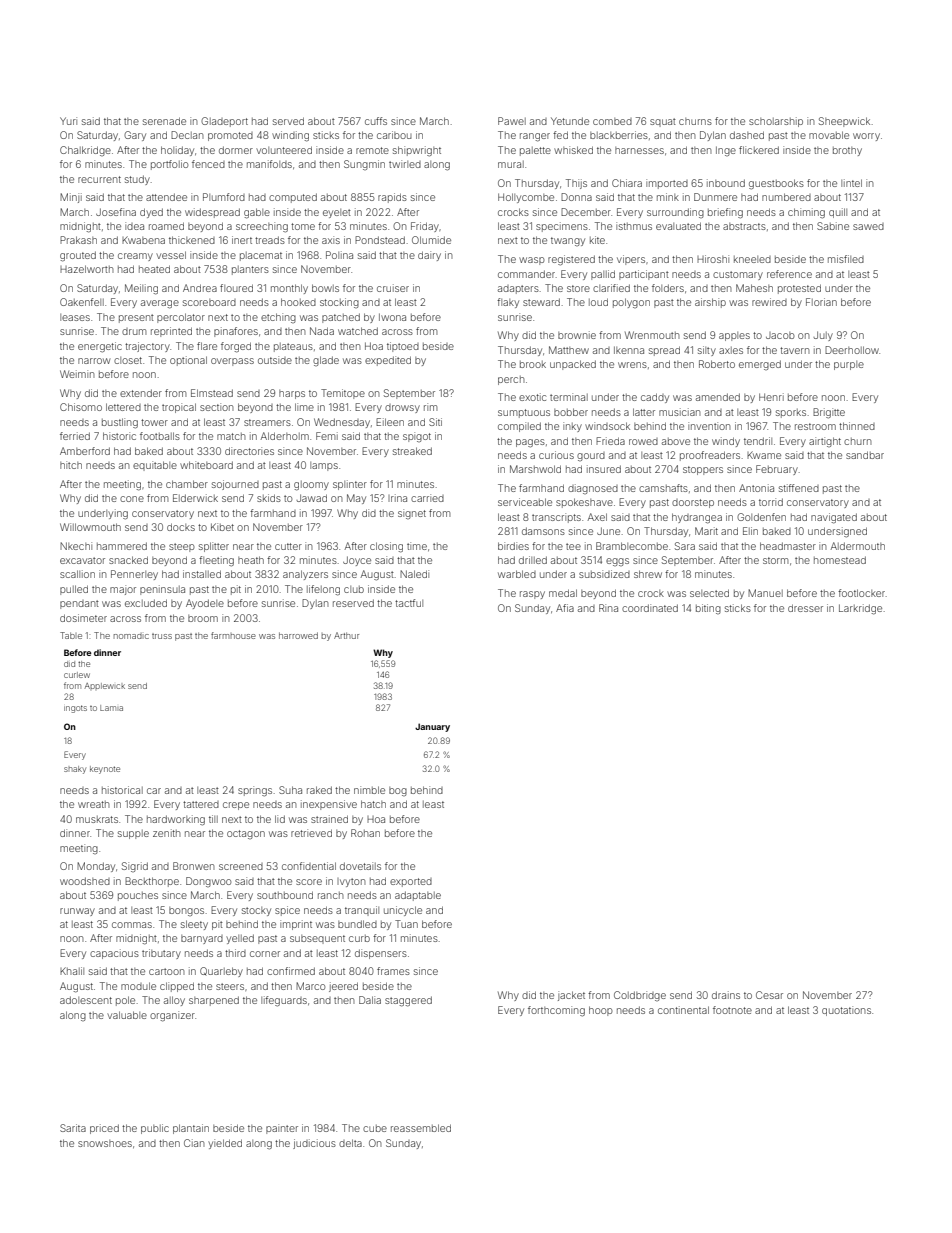 The image size is (952, 1233). I want to click on squat, so click(663, 122).
